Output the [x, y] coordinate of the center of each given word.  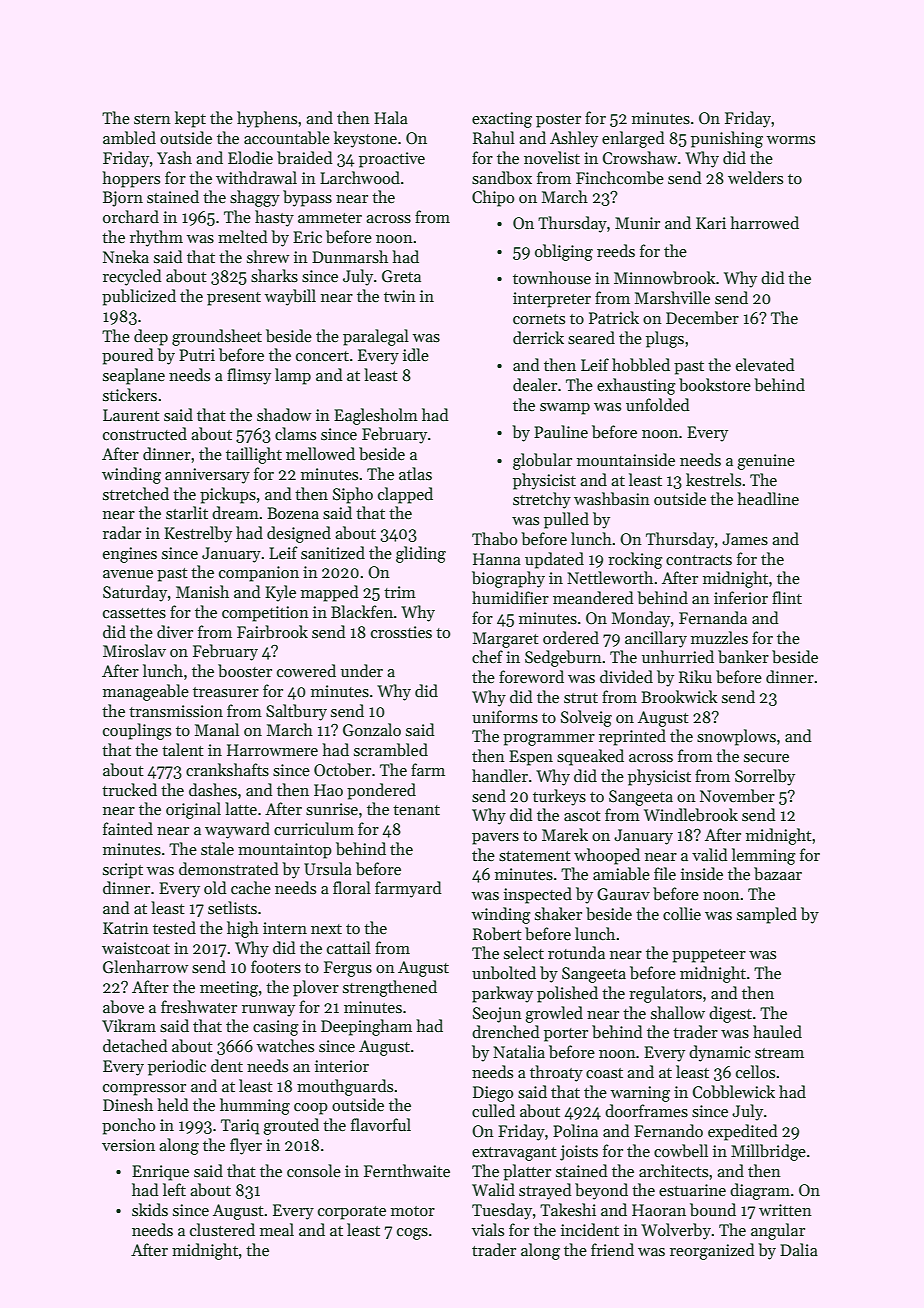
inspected [538, 895]
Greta [401, 276]
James [745, 539]
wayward [237, 830]
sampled [767, 915]
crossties [401, 632]
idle [416, 354]
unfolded [658, 404]
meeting [229, 989]
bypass [307, 198]
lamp [293, 376]
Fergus [348, 969]
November [737, 796]
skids [150, 1209]
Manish [202, 592]
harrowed [764, 222]
